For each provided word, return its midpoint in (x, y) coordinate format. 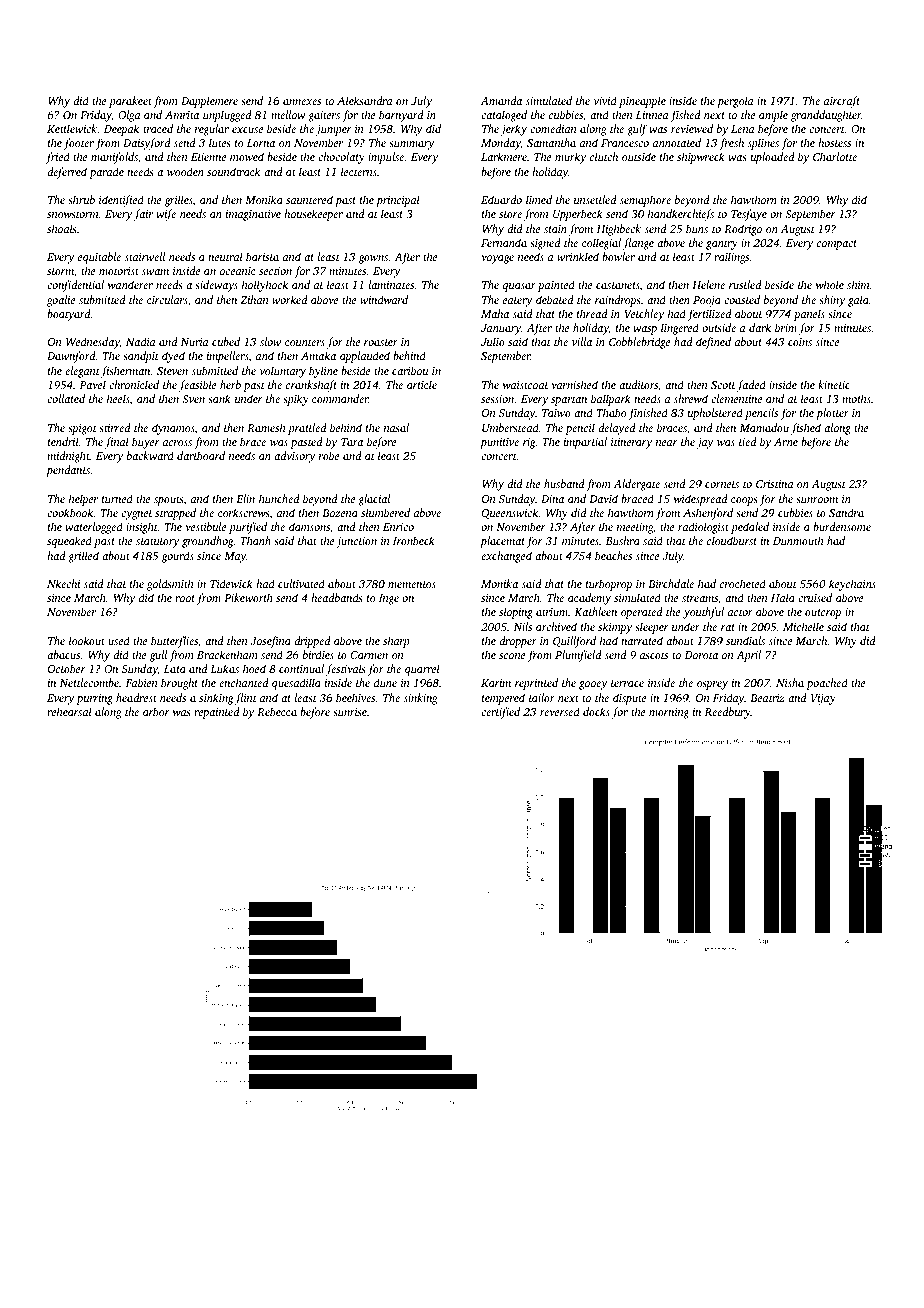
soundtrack (233, 171)
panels (809, 315)
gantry (722, 245)
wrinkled (578, 256)
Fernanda (504, 242)
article (422, 384)
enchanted (243, 682)
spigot (82, 429)
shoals (61, 228)
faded (751, 386)
